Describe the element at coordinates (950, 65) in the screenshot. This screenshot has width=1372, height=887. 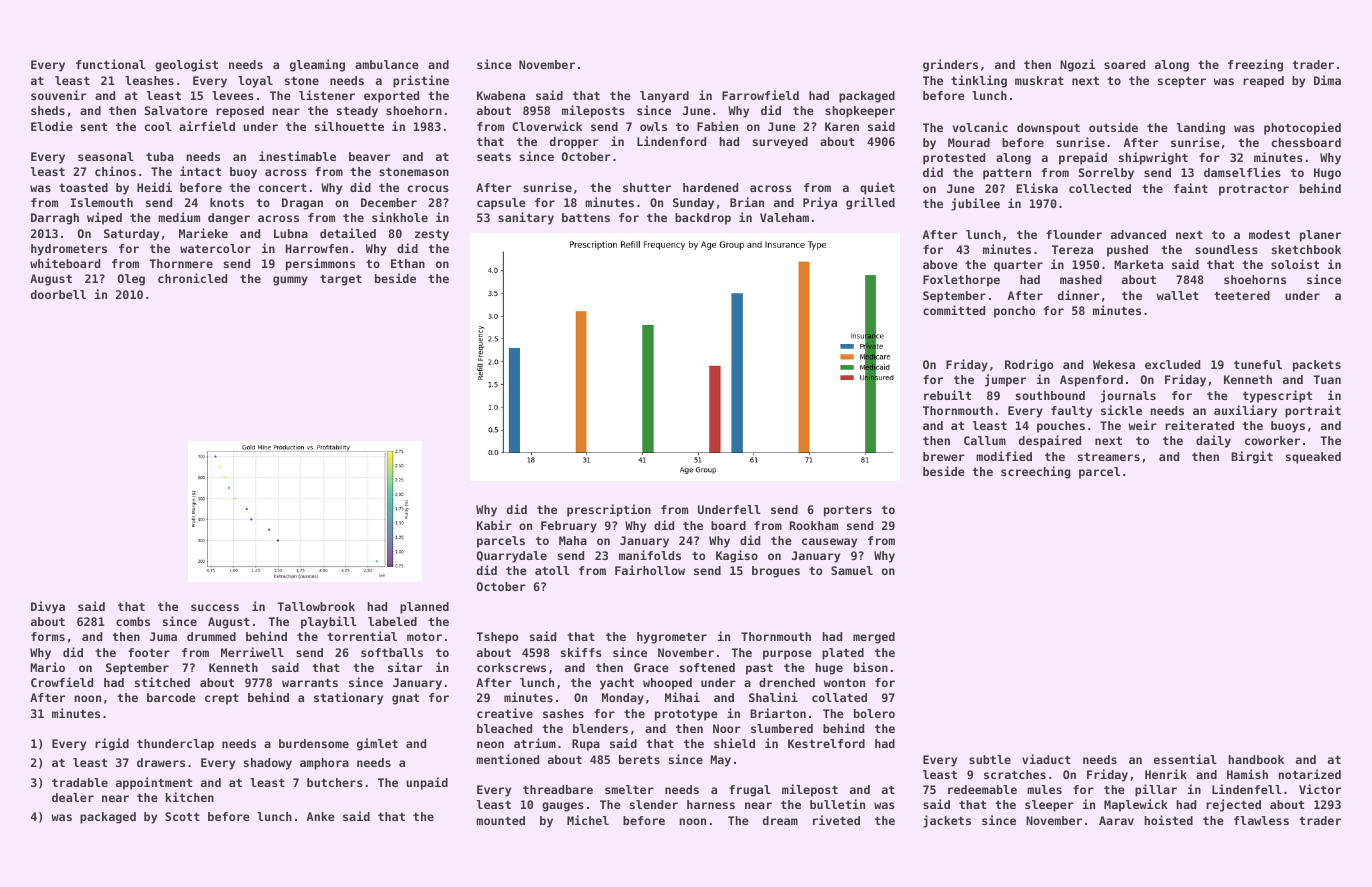
I see `grinders` at that location.
